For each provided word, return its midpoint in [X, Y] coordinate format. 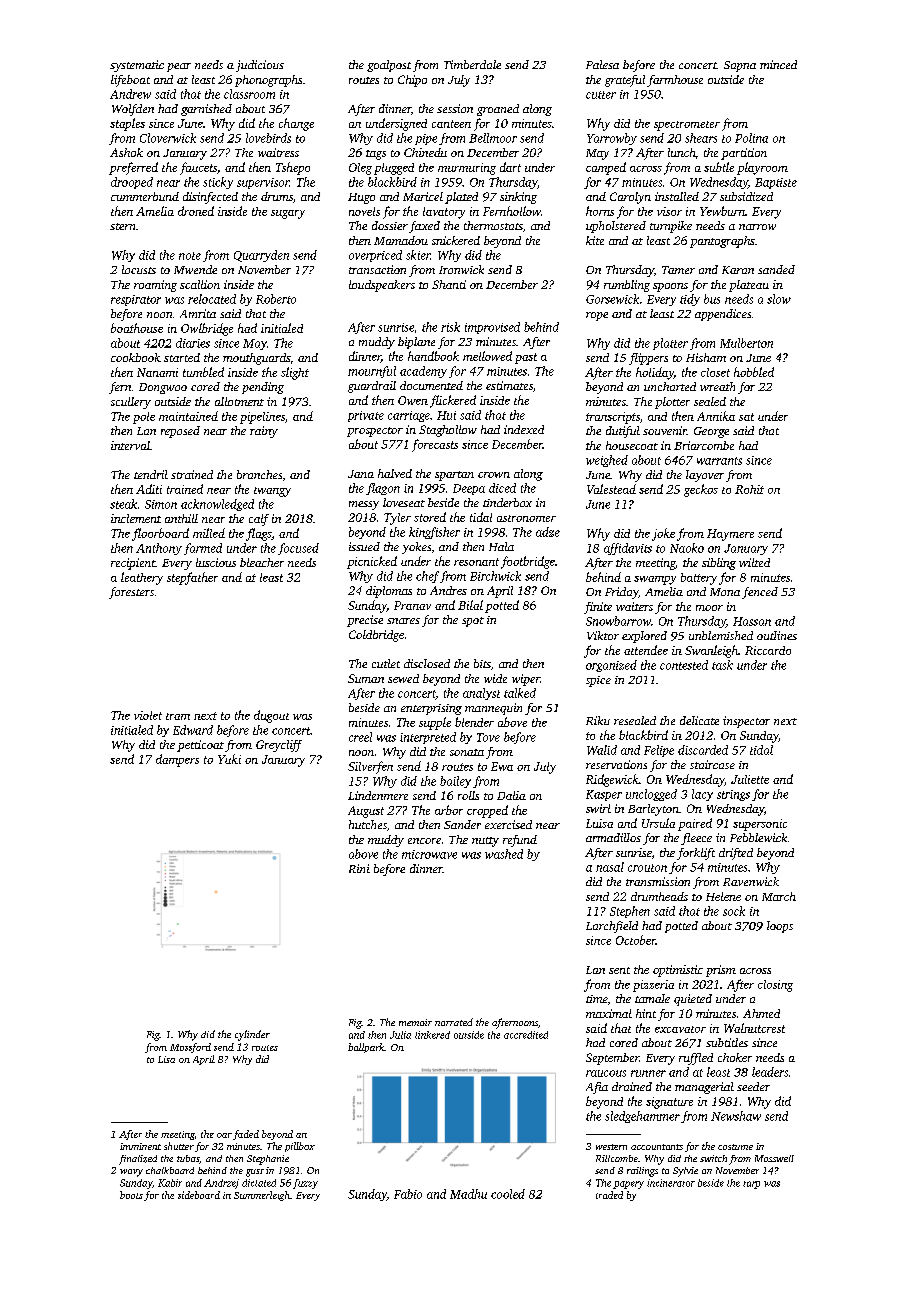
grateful [625, 81]
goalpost [389, 66]
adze [548, 532]
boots [131, 1195]
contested [684, 665]
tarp [751, 1185]
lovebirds [268, 138]
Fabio [408, 1194]
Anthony [159, 549]
